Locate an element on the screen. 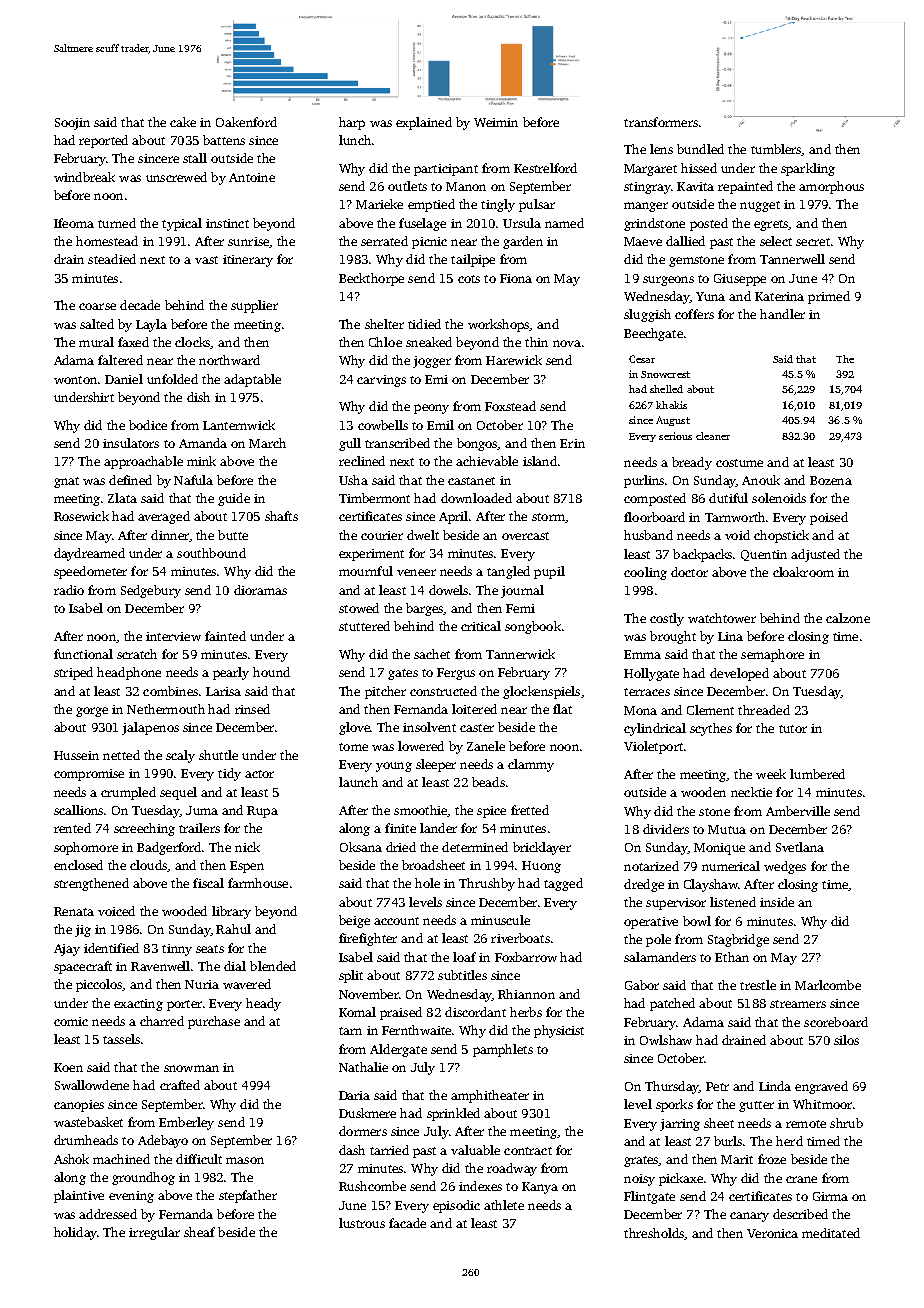 The image size is (924, 1308). Thrushby is located at coordinates (487, 884).
